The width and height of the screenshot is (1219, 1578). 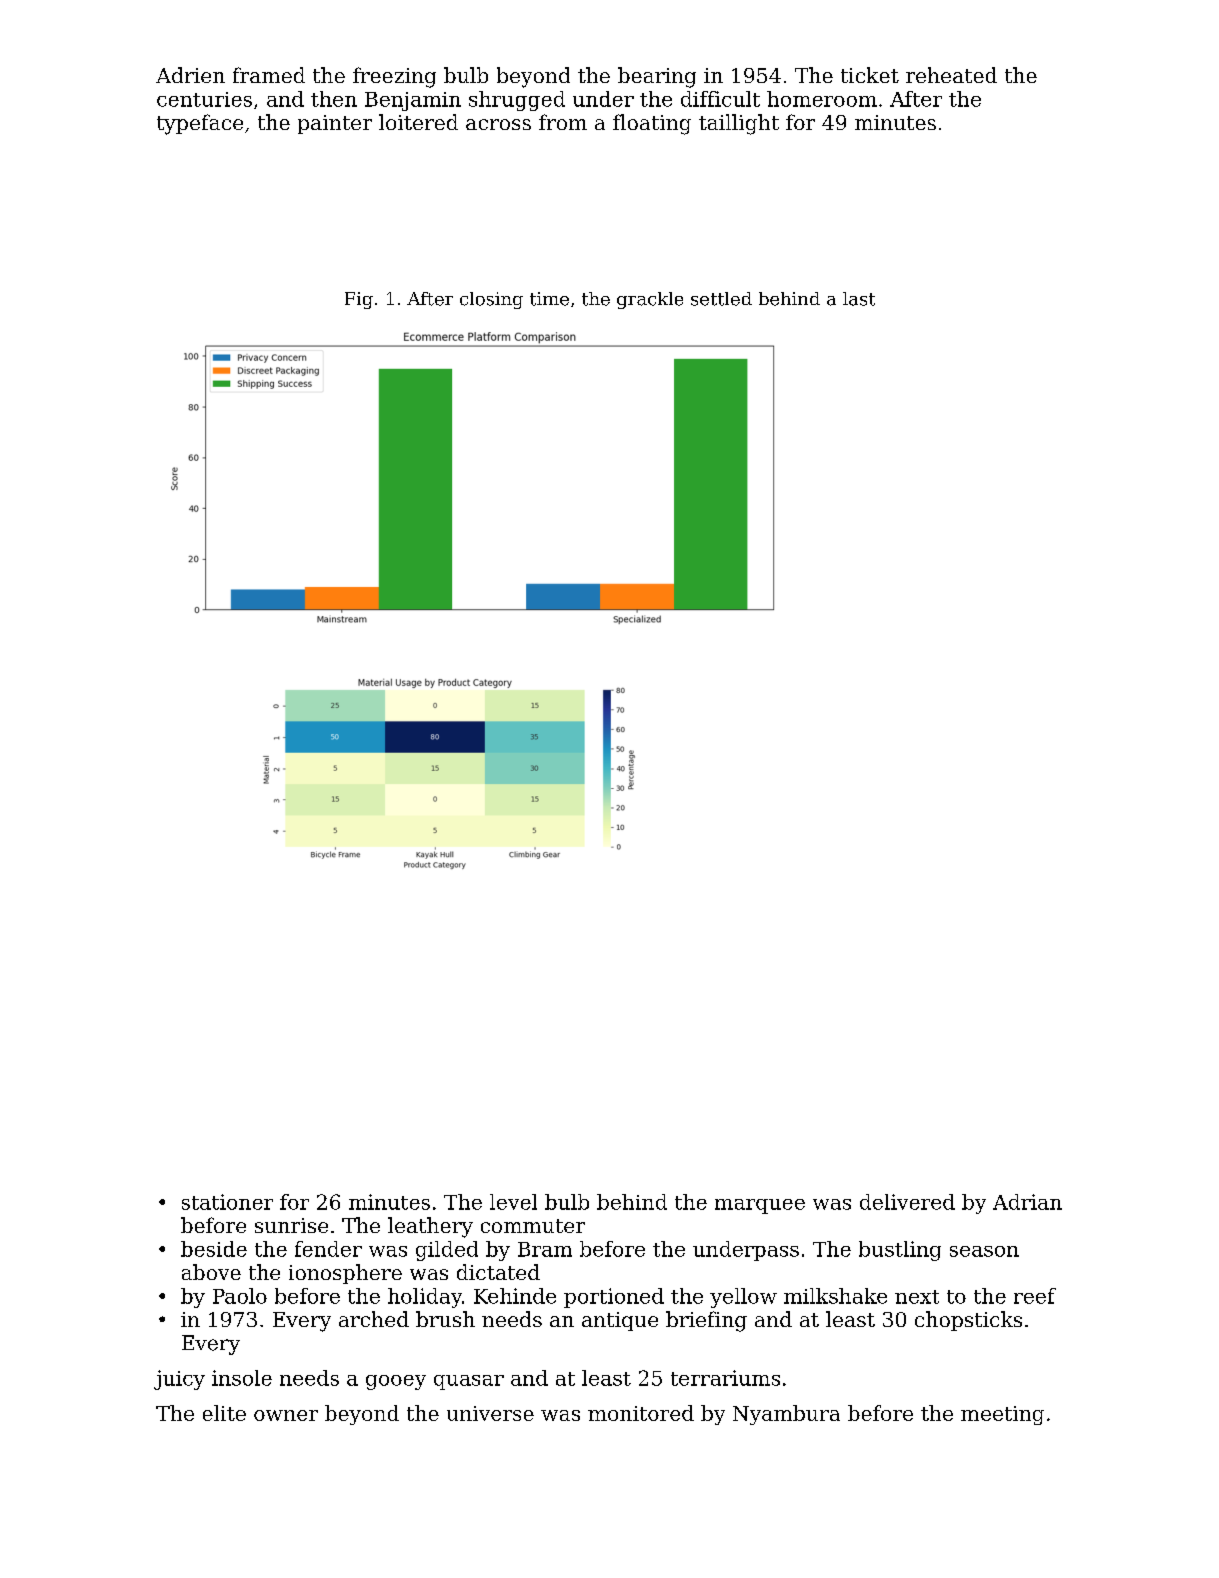 I want to click on stationer, so click(x=227, y=1202).
